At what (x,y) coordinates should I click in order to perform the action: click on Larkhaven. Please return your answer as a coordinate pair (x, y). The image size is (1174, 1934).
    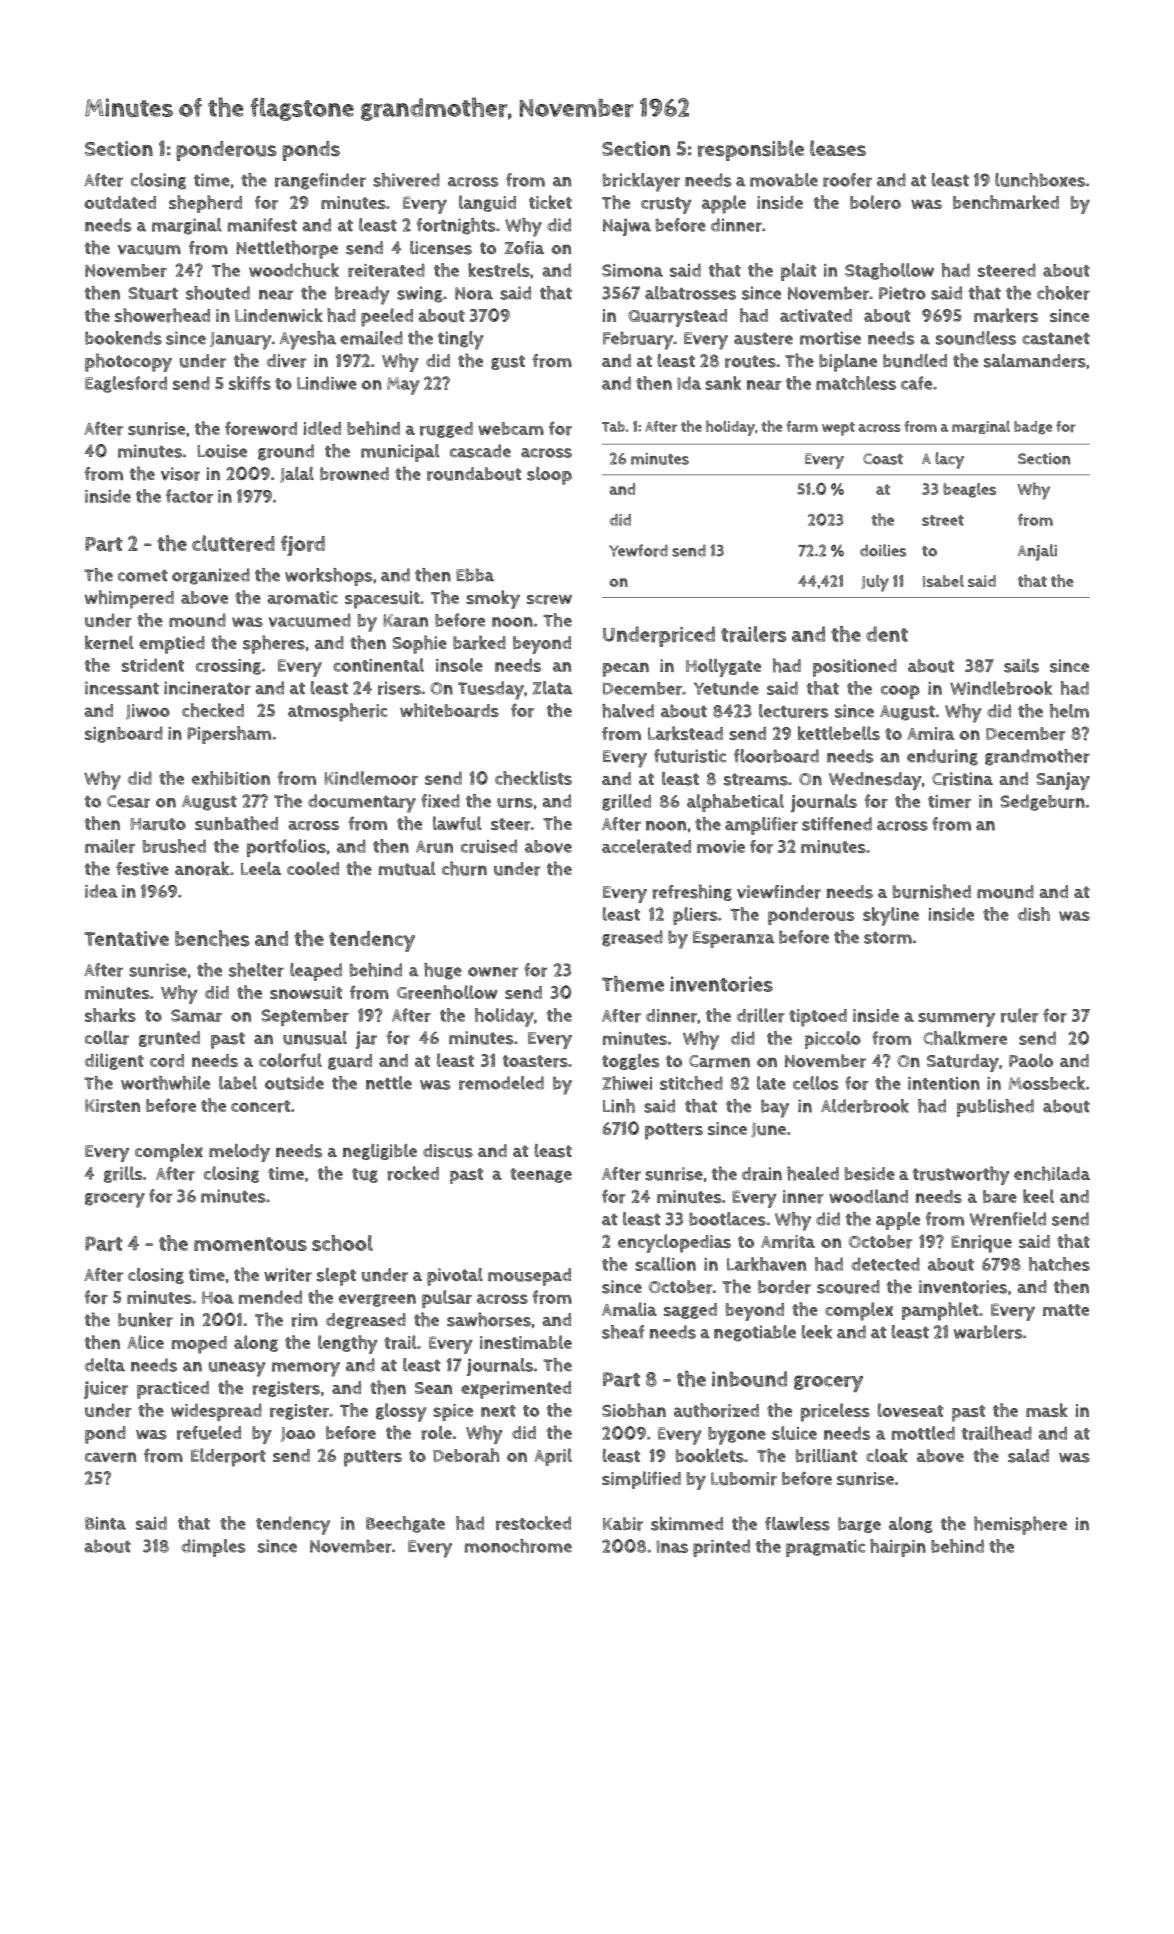
    Looking at the image, I should click on (766, 1264).
